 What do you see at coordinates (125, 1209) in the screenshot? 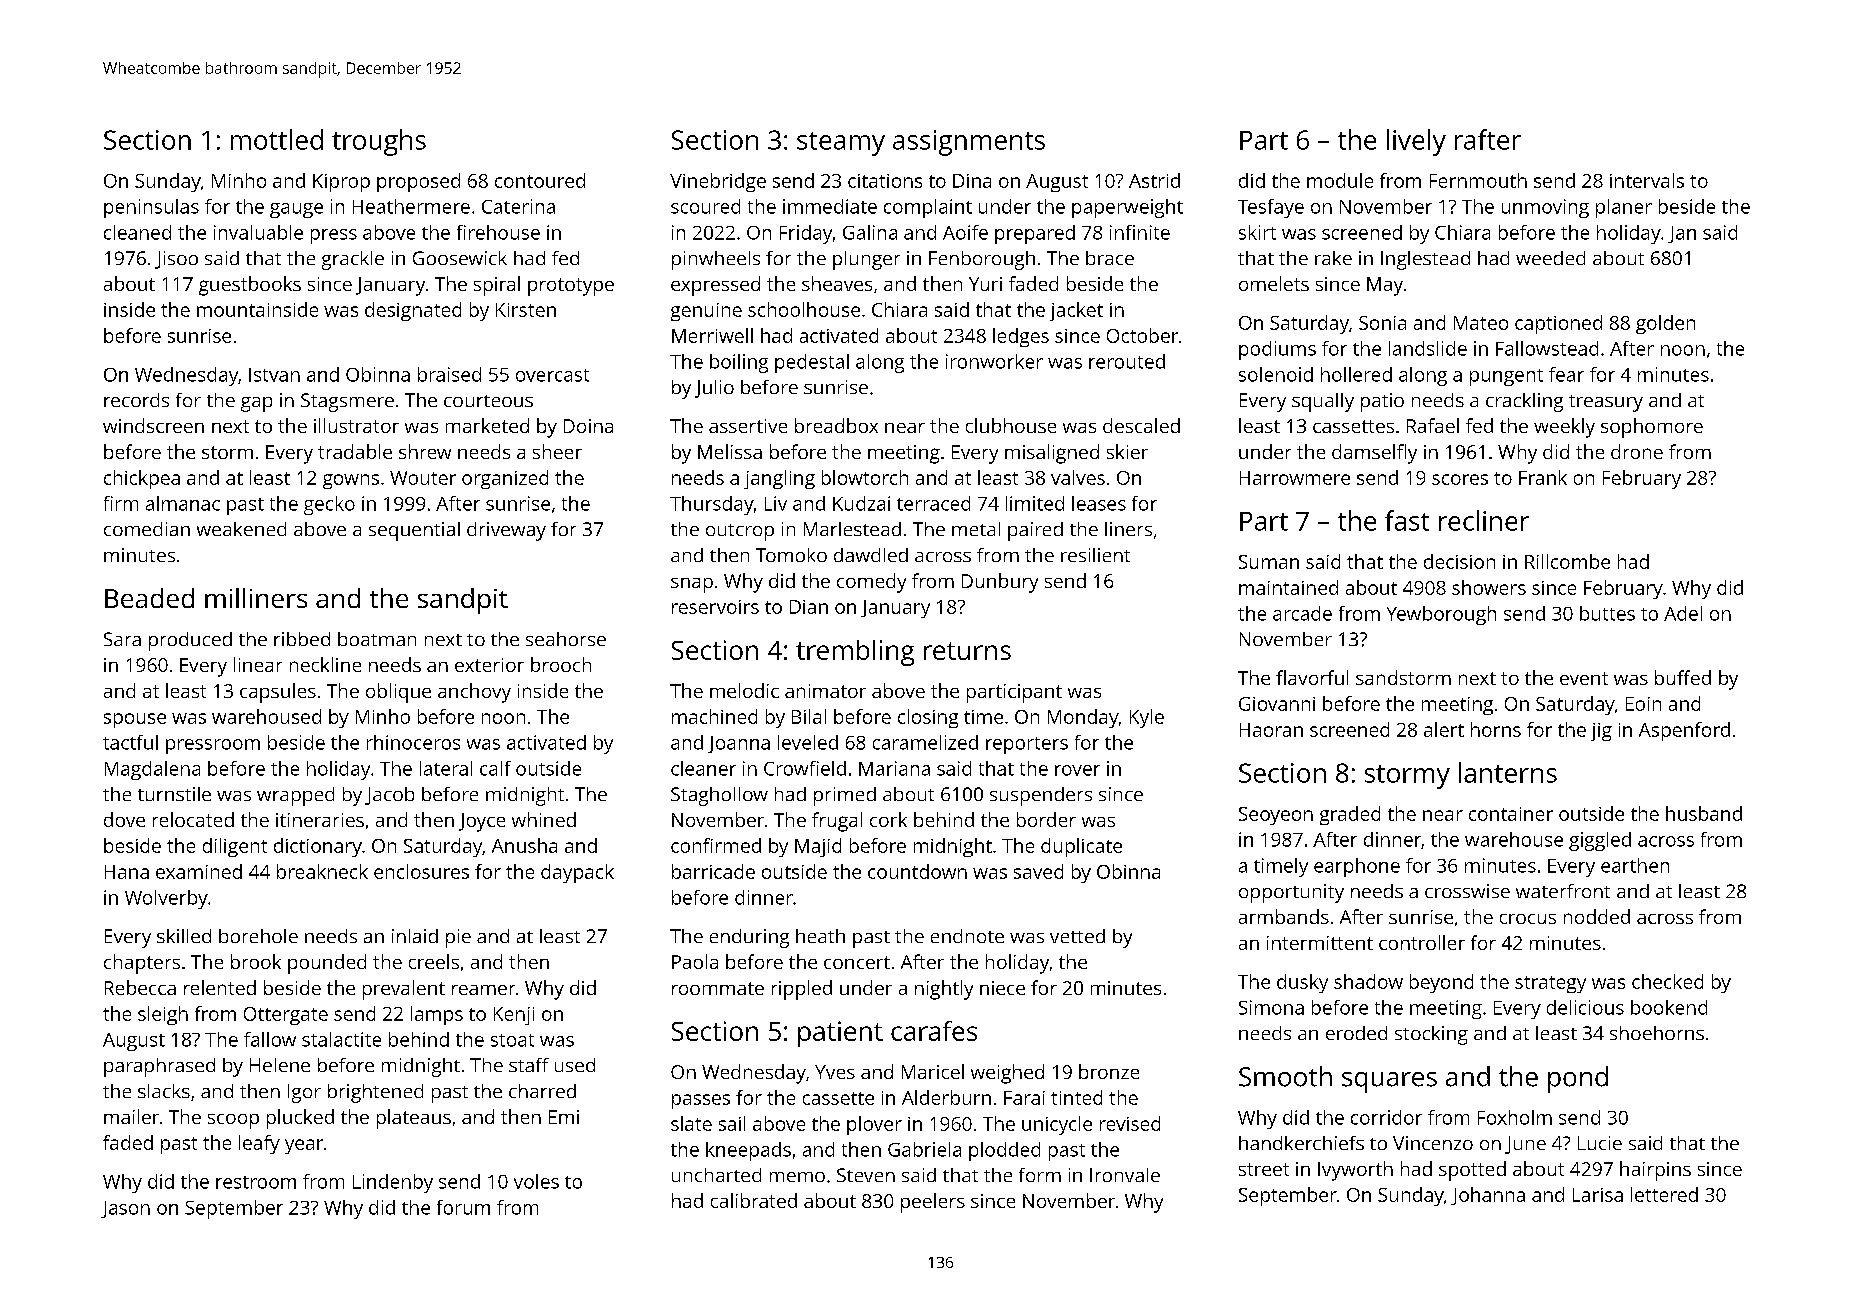
I see `Jason` at bounding box center [125, 1209].
